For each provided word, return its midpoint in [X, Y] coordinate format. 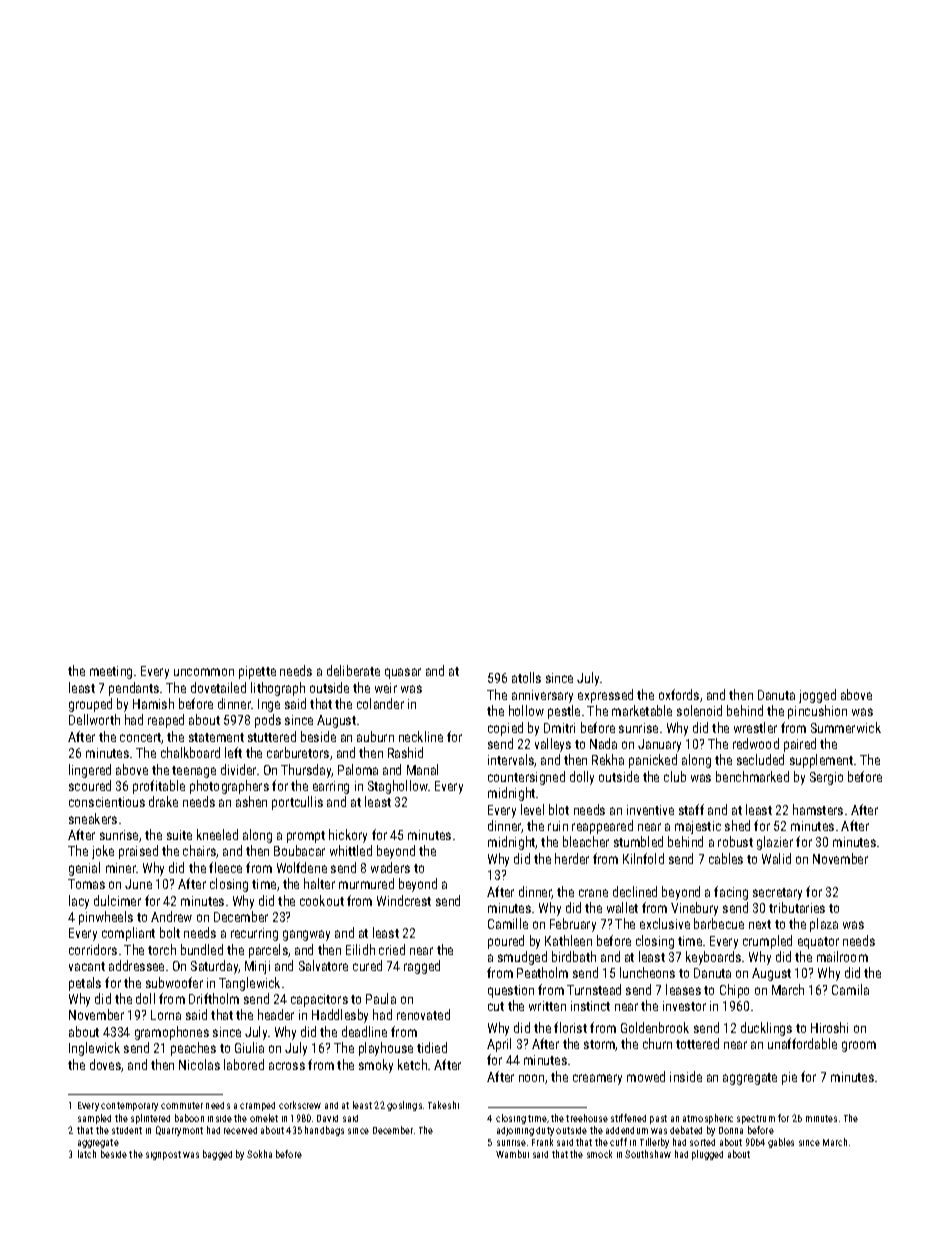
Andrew [171, 916]
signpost [163, 1155]
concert [141, 738]
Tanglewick [249, 984]
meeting [111, 672]
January [659, 745]
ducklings [766, 1029]
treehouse [587, 1118]
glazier [775, 843]
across [287, 1066]
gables [781, 1143]
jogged [817, 696]
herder [572, 858]
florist [570, 1027]
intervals [511, 759]
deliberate [353, 670]
